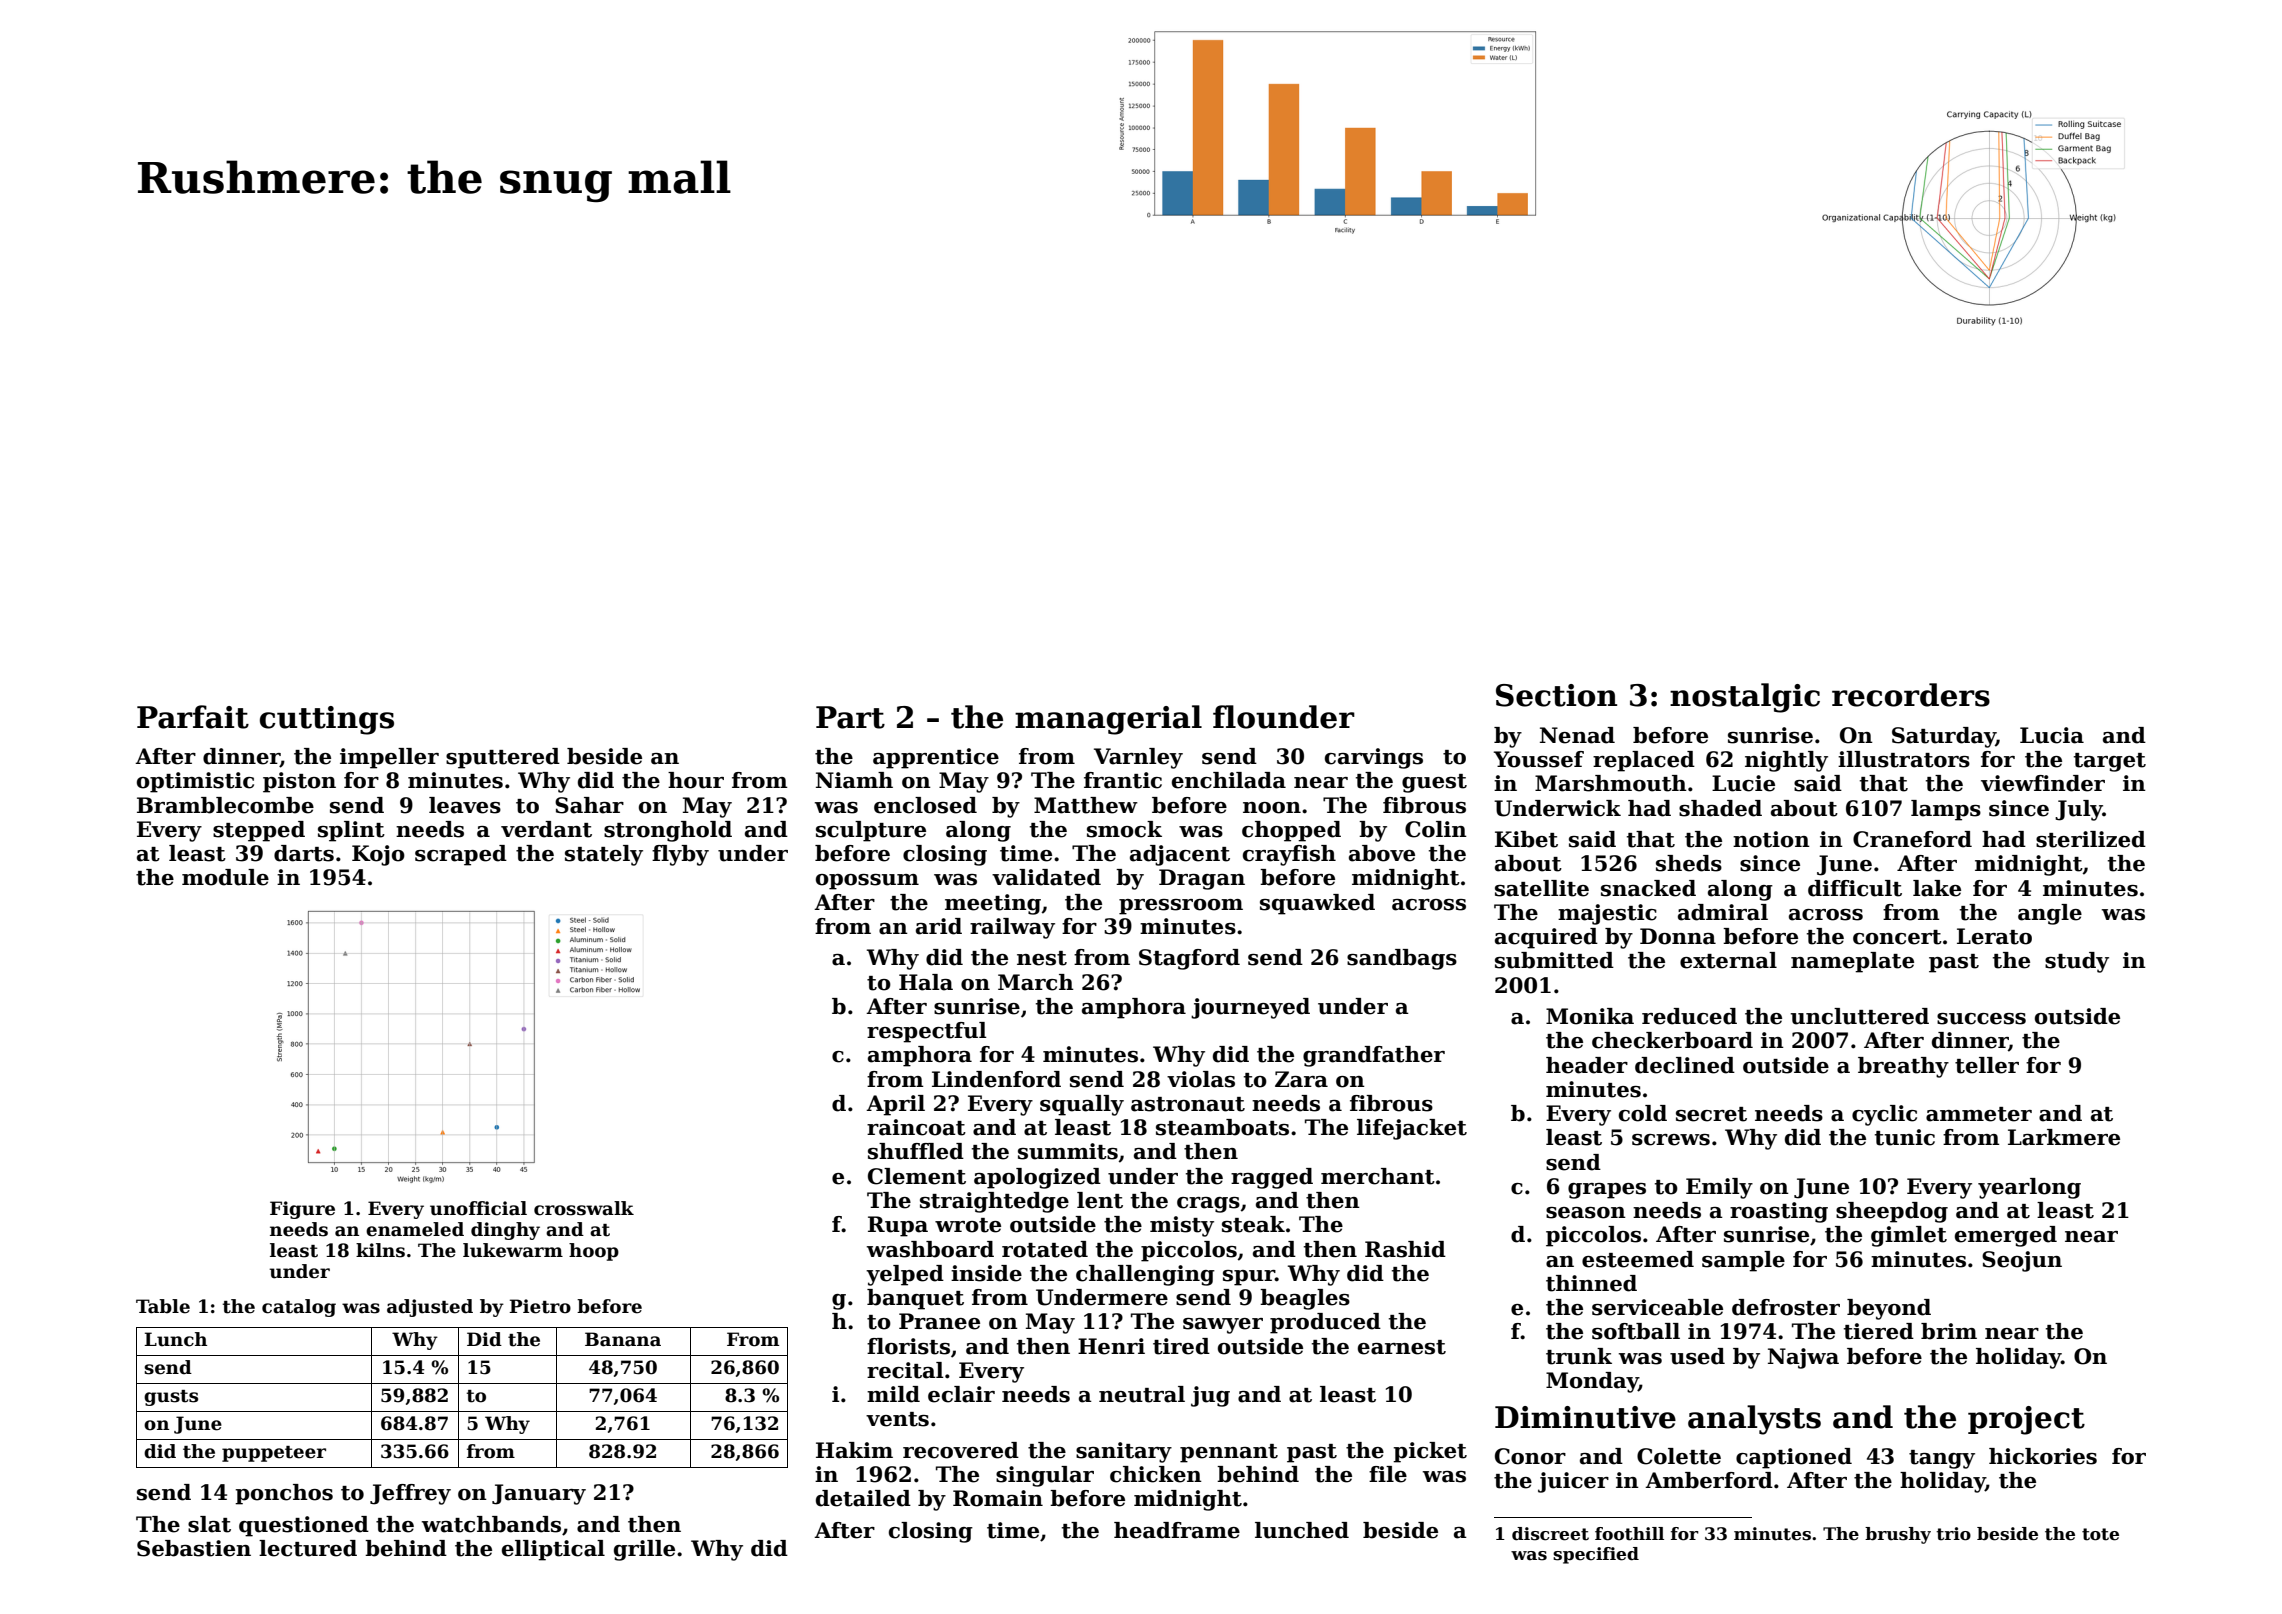 This screenshot has width=2282, height=1614. Describe the element at coordinates (1108, 720) in the screenshot. I see `managerial` at that location.
